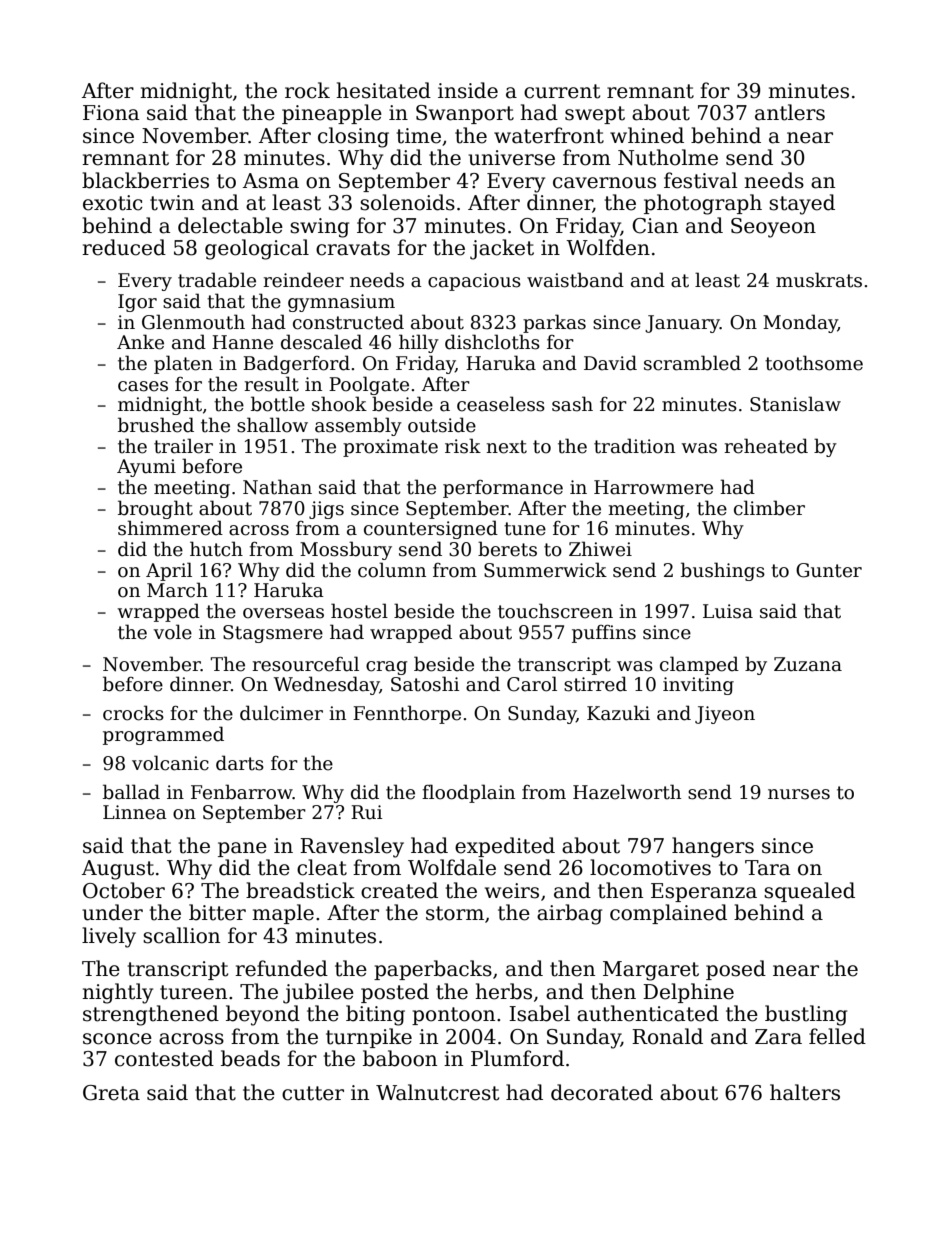 The image size is (952, 1233). What do you see at coordinates (725, 715) in the image?
I see `Jiyeon` at bounding box center [725, 715].
